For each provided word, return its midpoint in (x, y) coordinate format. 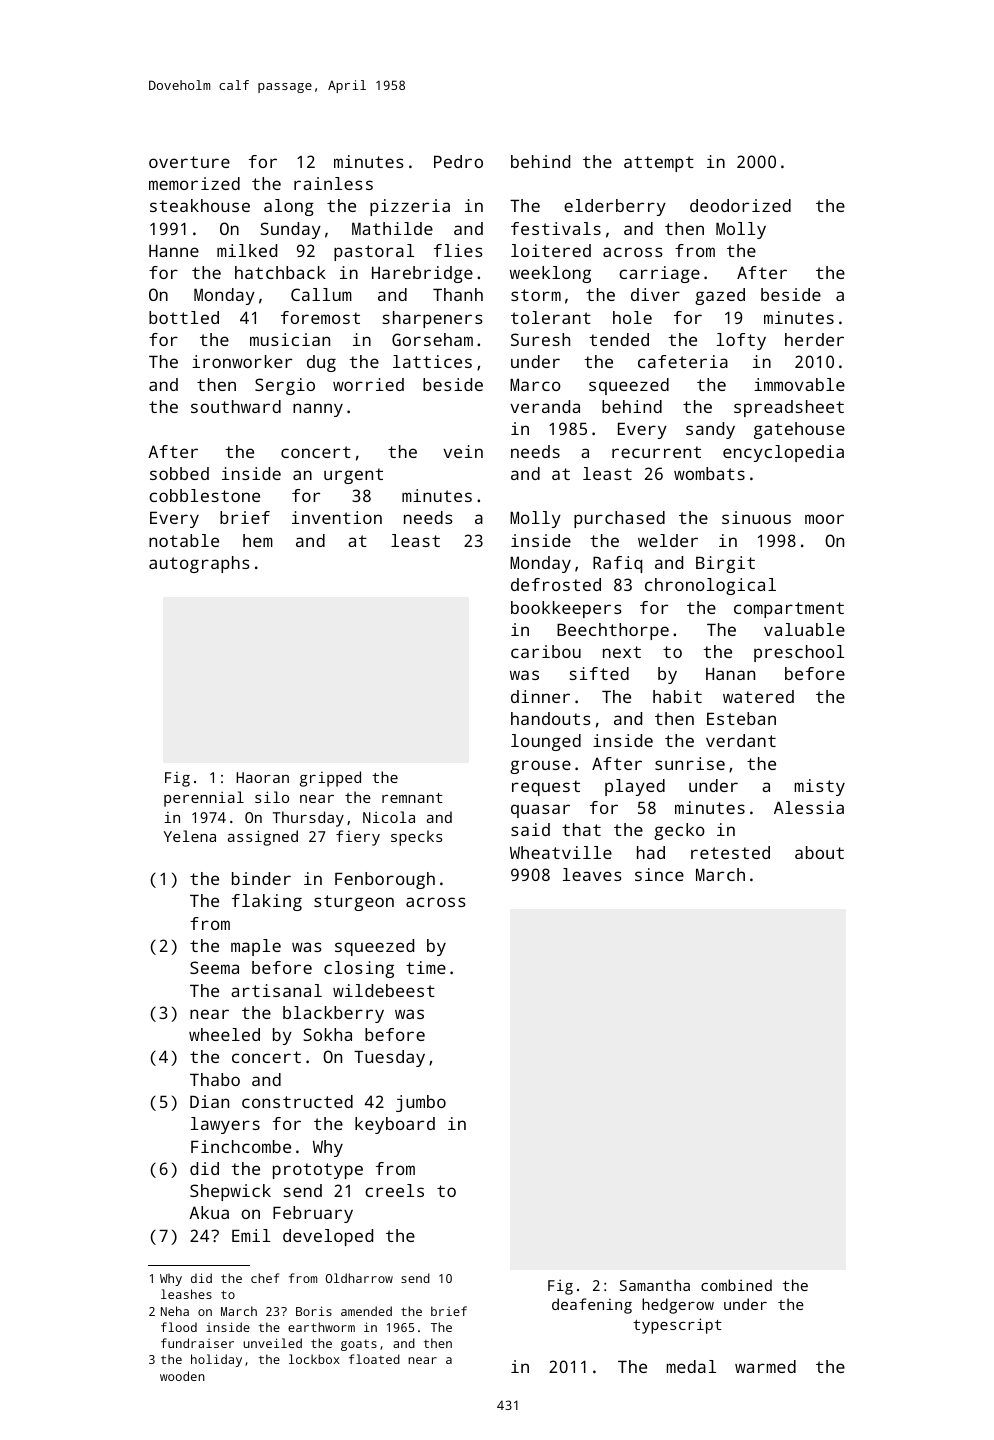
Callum (321, 294)
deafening (592, 1306)
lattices (432, 361)
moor (824, 519)
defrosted (556, 584)
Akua (209, 1212)
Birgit (725, 564)
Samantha (655, 1285)
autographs (199, 564)
